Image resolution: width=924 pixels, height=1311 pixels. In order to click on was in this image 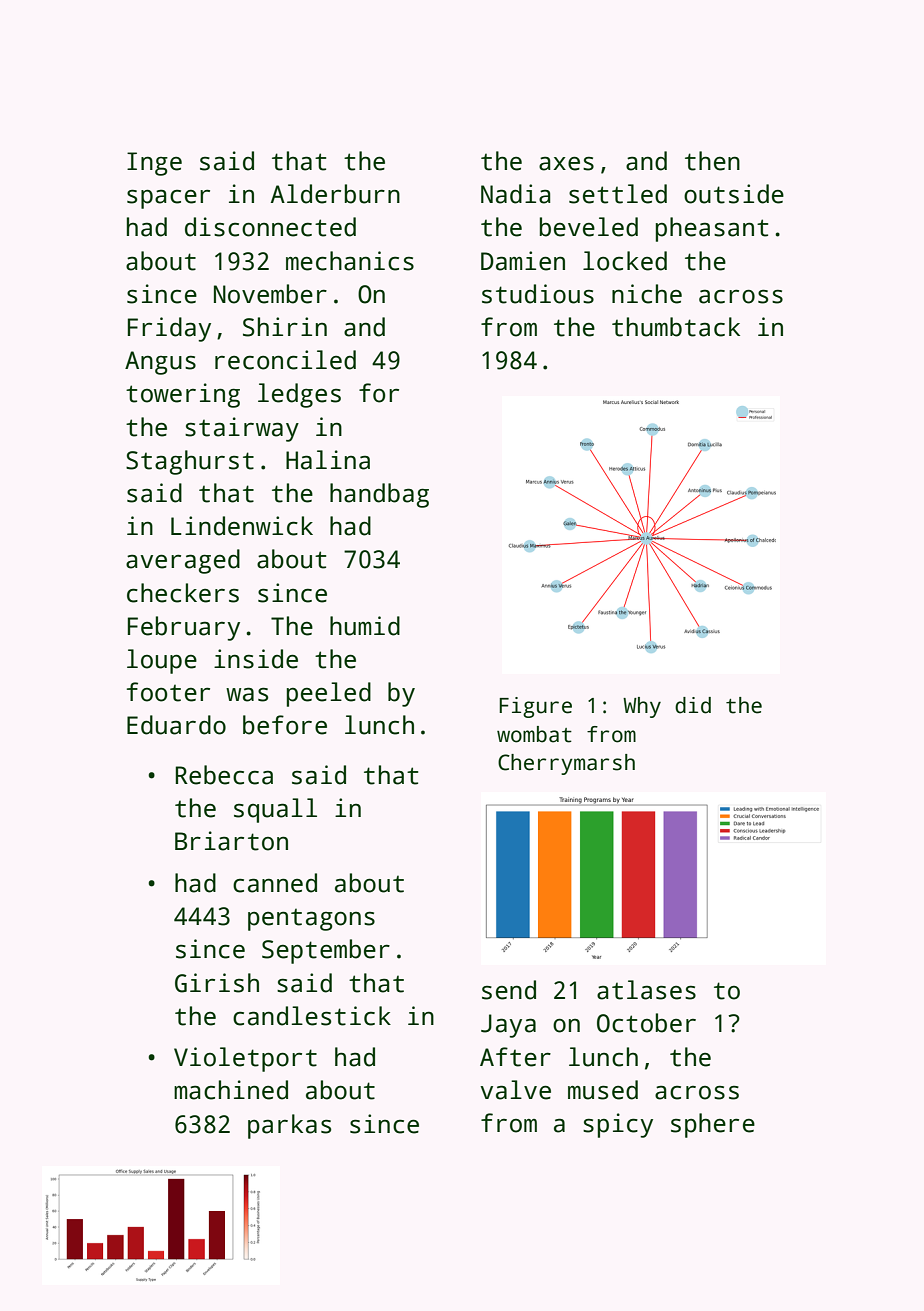, I will do `click(247, 694)`.
